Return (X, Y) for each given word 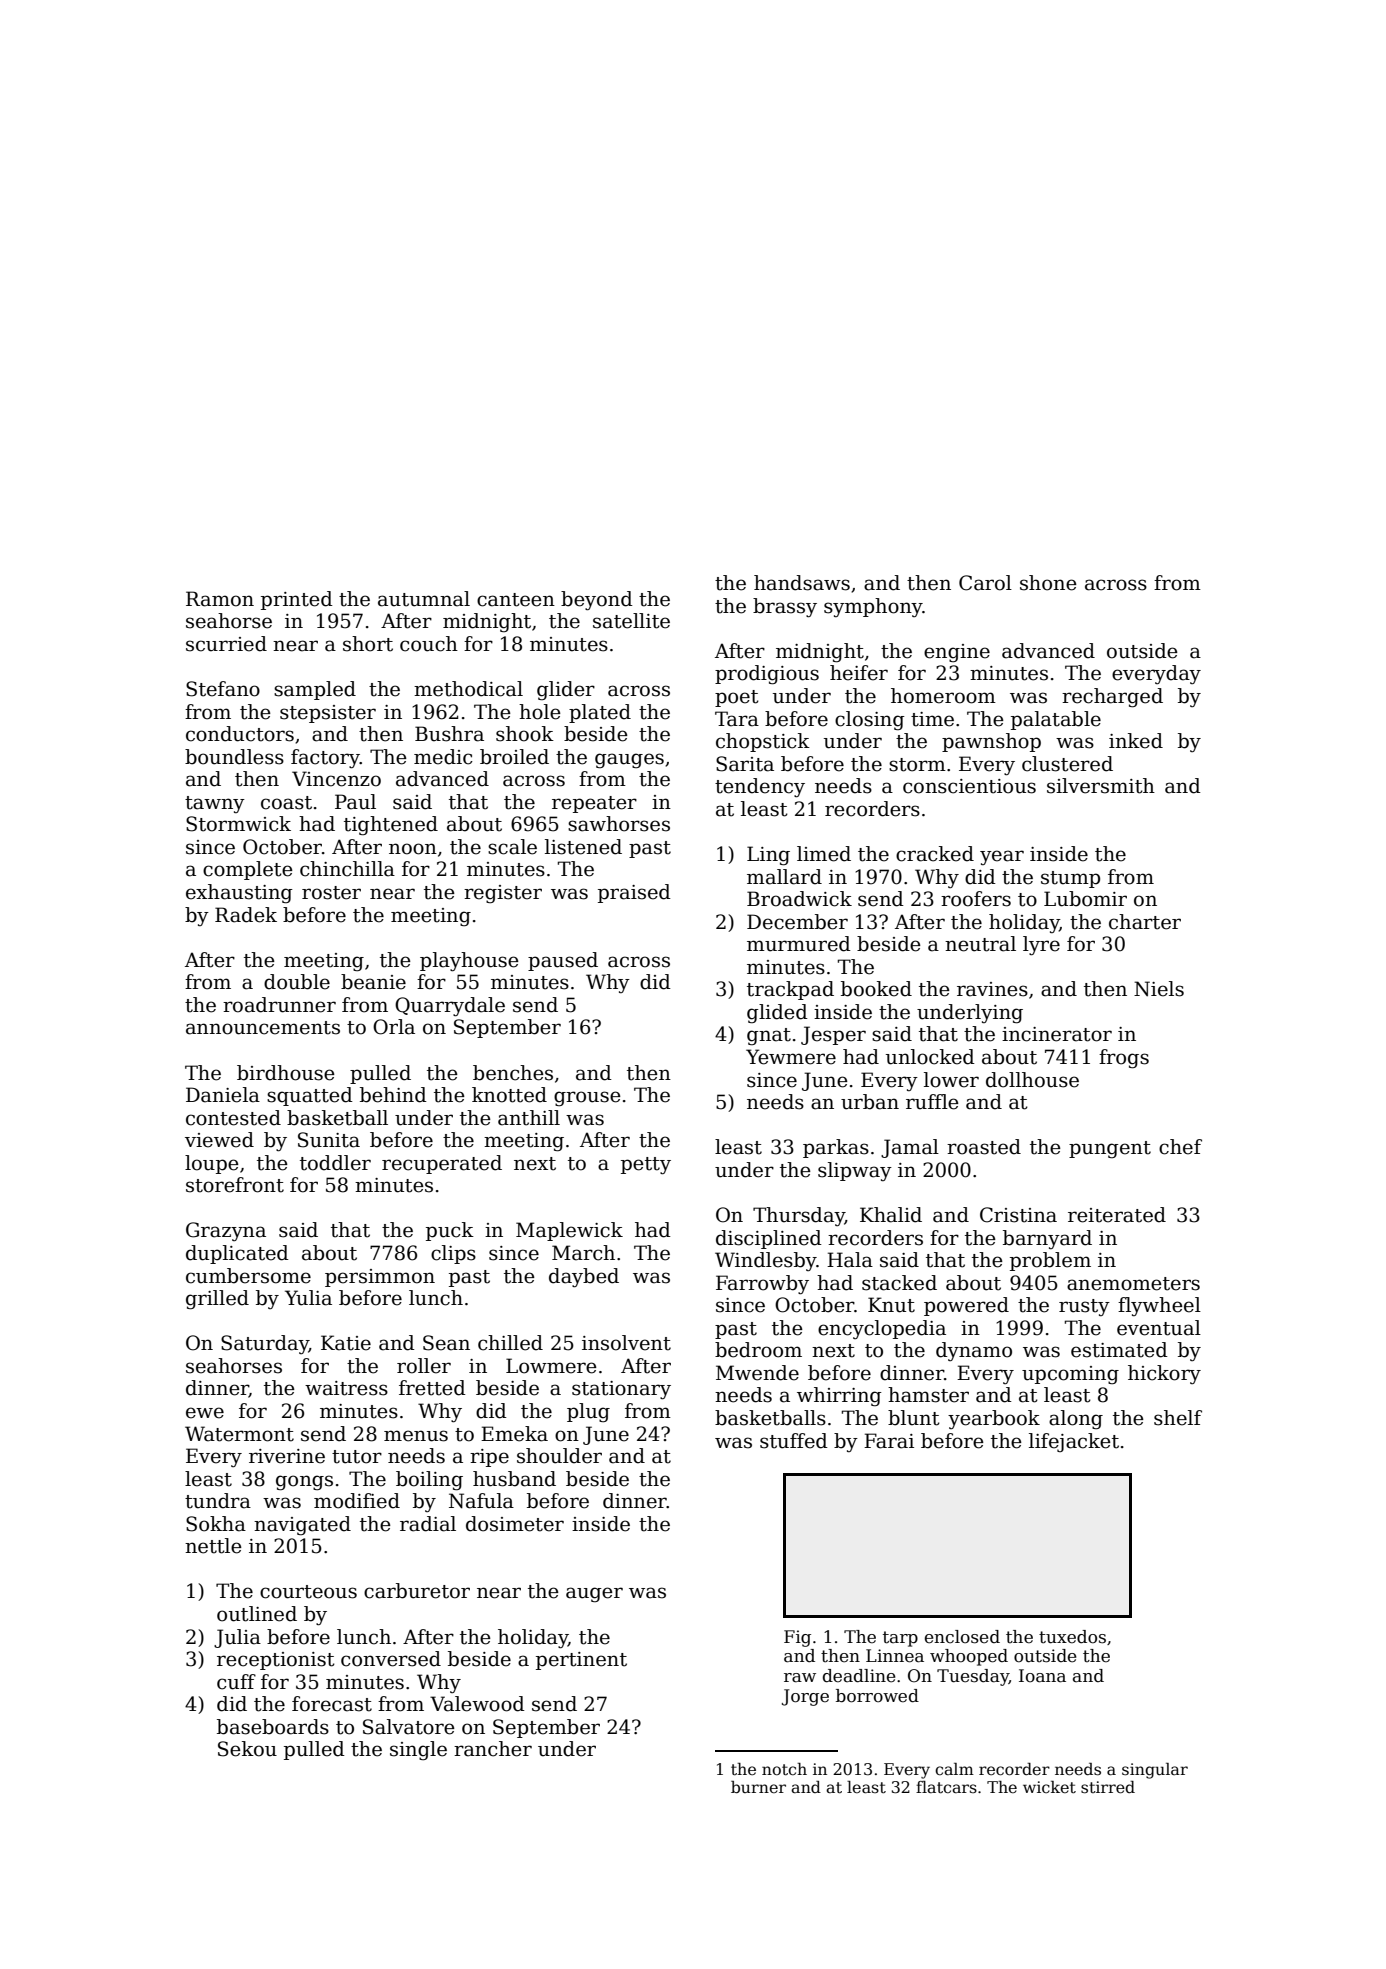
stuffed (794, 1441)
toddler (335, 1163)
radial (428, 1524)
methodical (468, 689)
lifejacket (1074, 1442)
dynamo (974, 1351)
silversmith (1101, 786)
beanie (373, 982)
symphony (873, 607)
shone (1048, 583)
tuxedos (1072, 1637)
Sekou (247, 1749)
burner (758, 1787)
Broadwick (799, 899)
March (583, 1253)
